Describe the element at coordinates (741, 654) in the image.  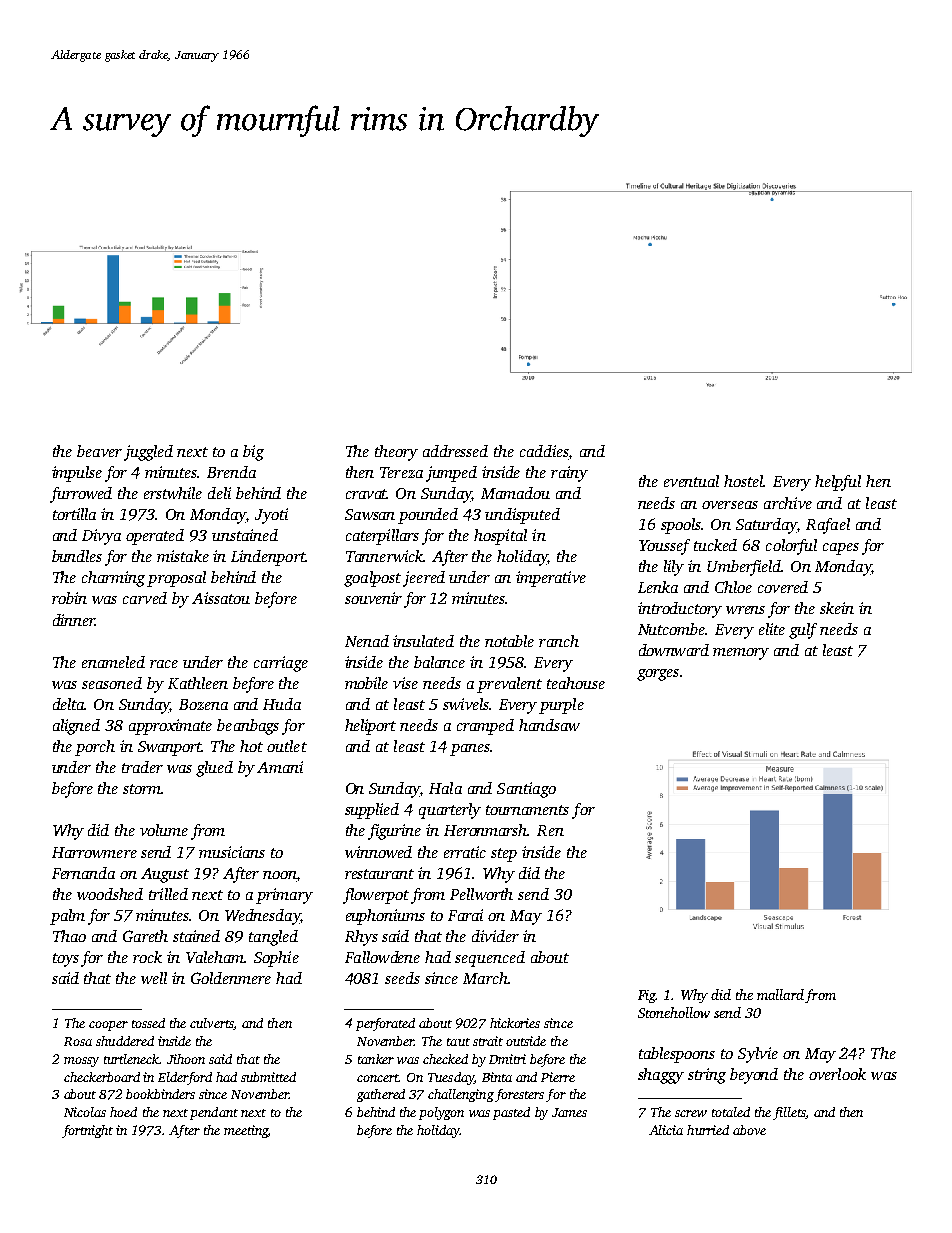
I see `memory` at that location.
